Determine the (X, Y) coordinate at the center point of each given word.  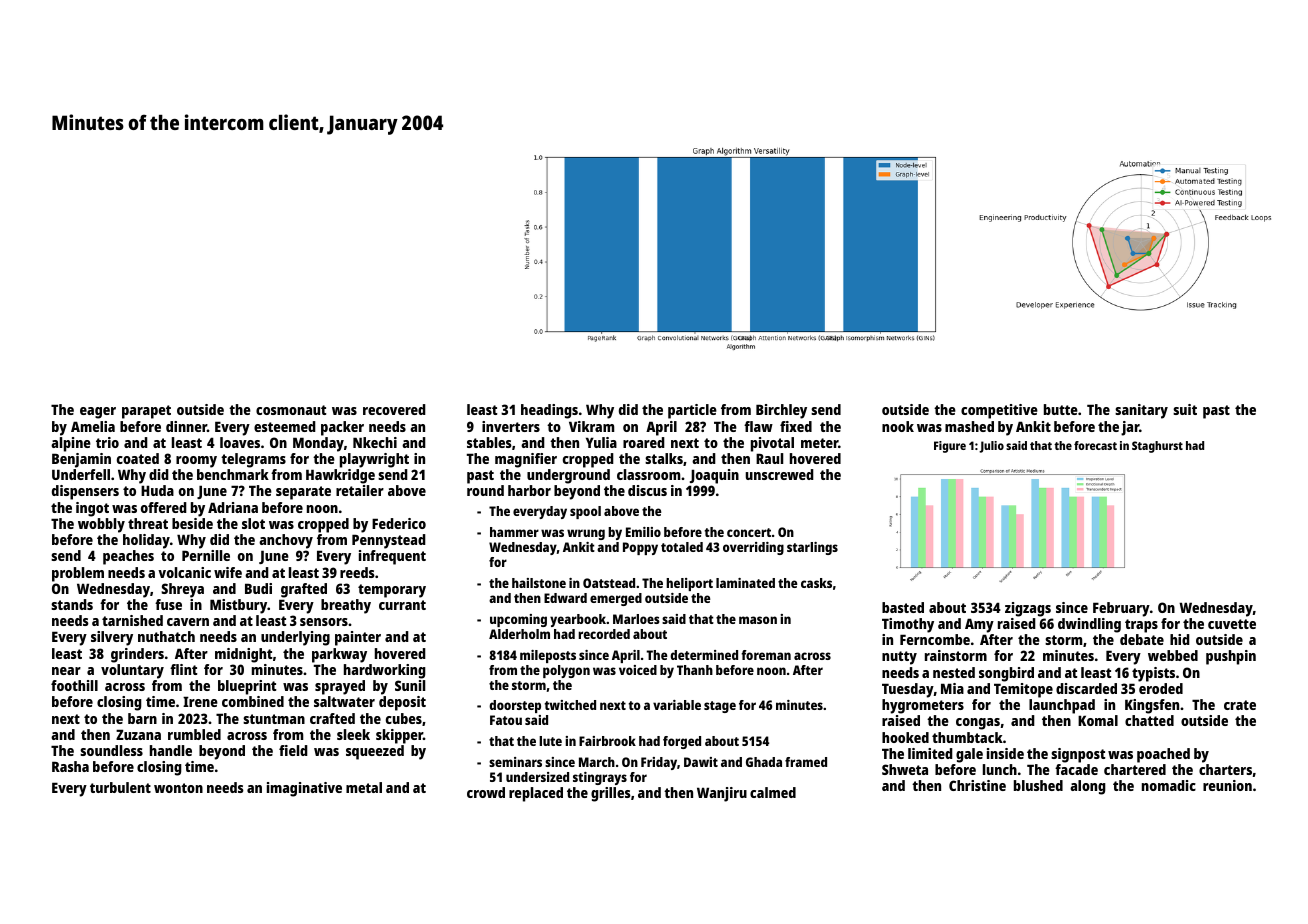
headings (549, 411)
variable (677, 705)
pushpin (1231, 657)
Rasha (70, 766)
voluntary (132, 671)
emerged (616, 599)
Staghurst (1157, 447)
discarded (1086, 688)
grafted (304, 590)
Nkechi (375, 442)
